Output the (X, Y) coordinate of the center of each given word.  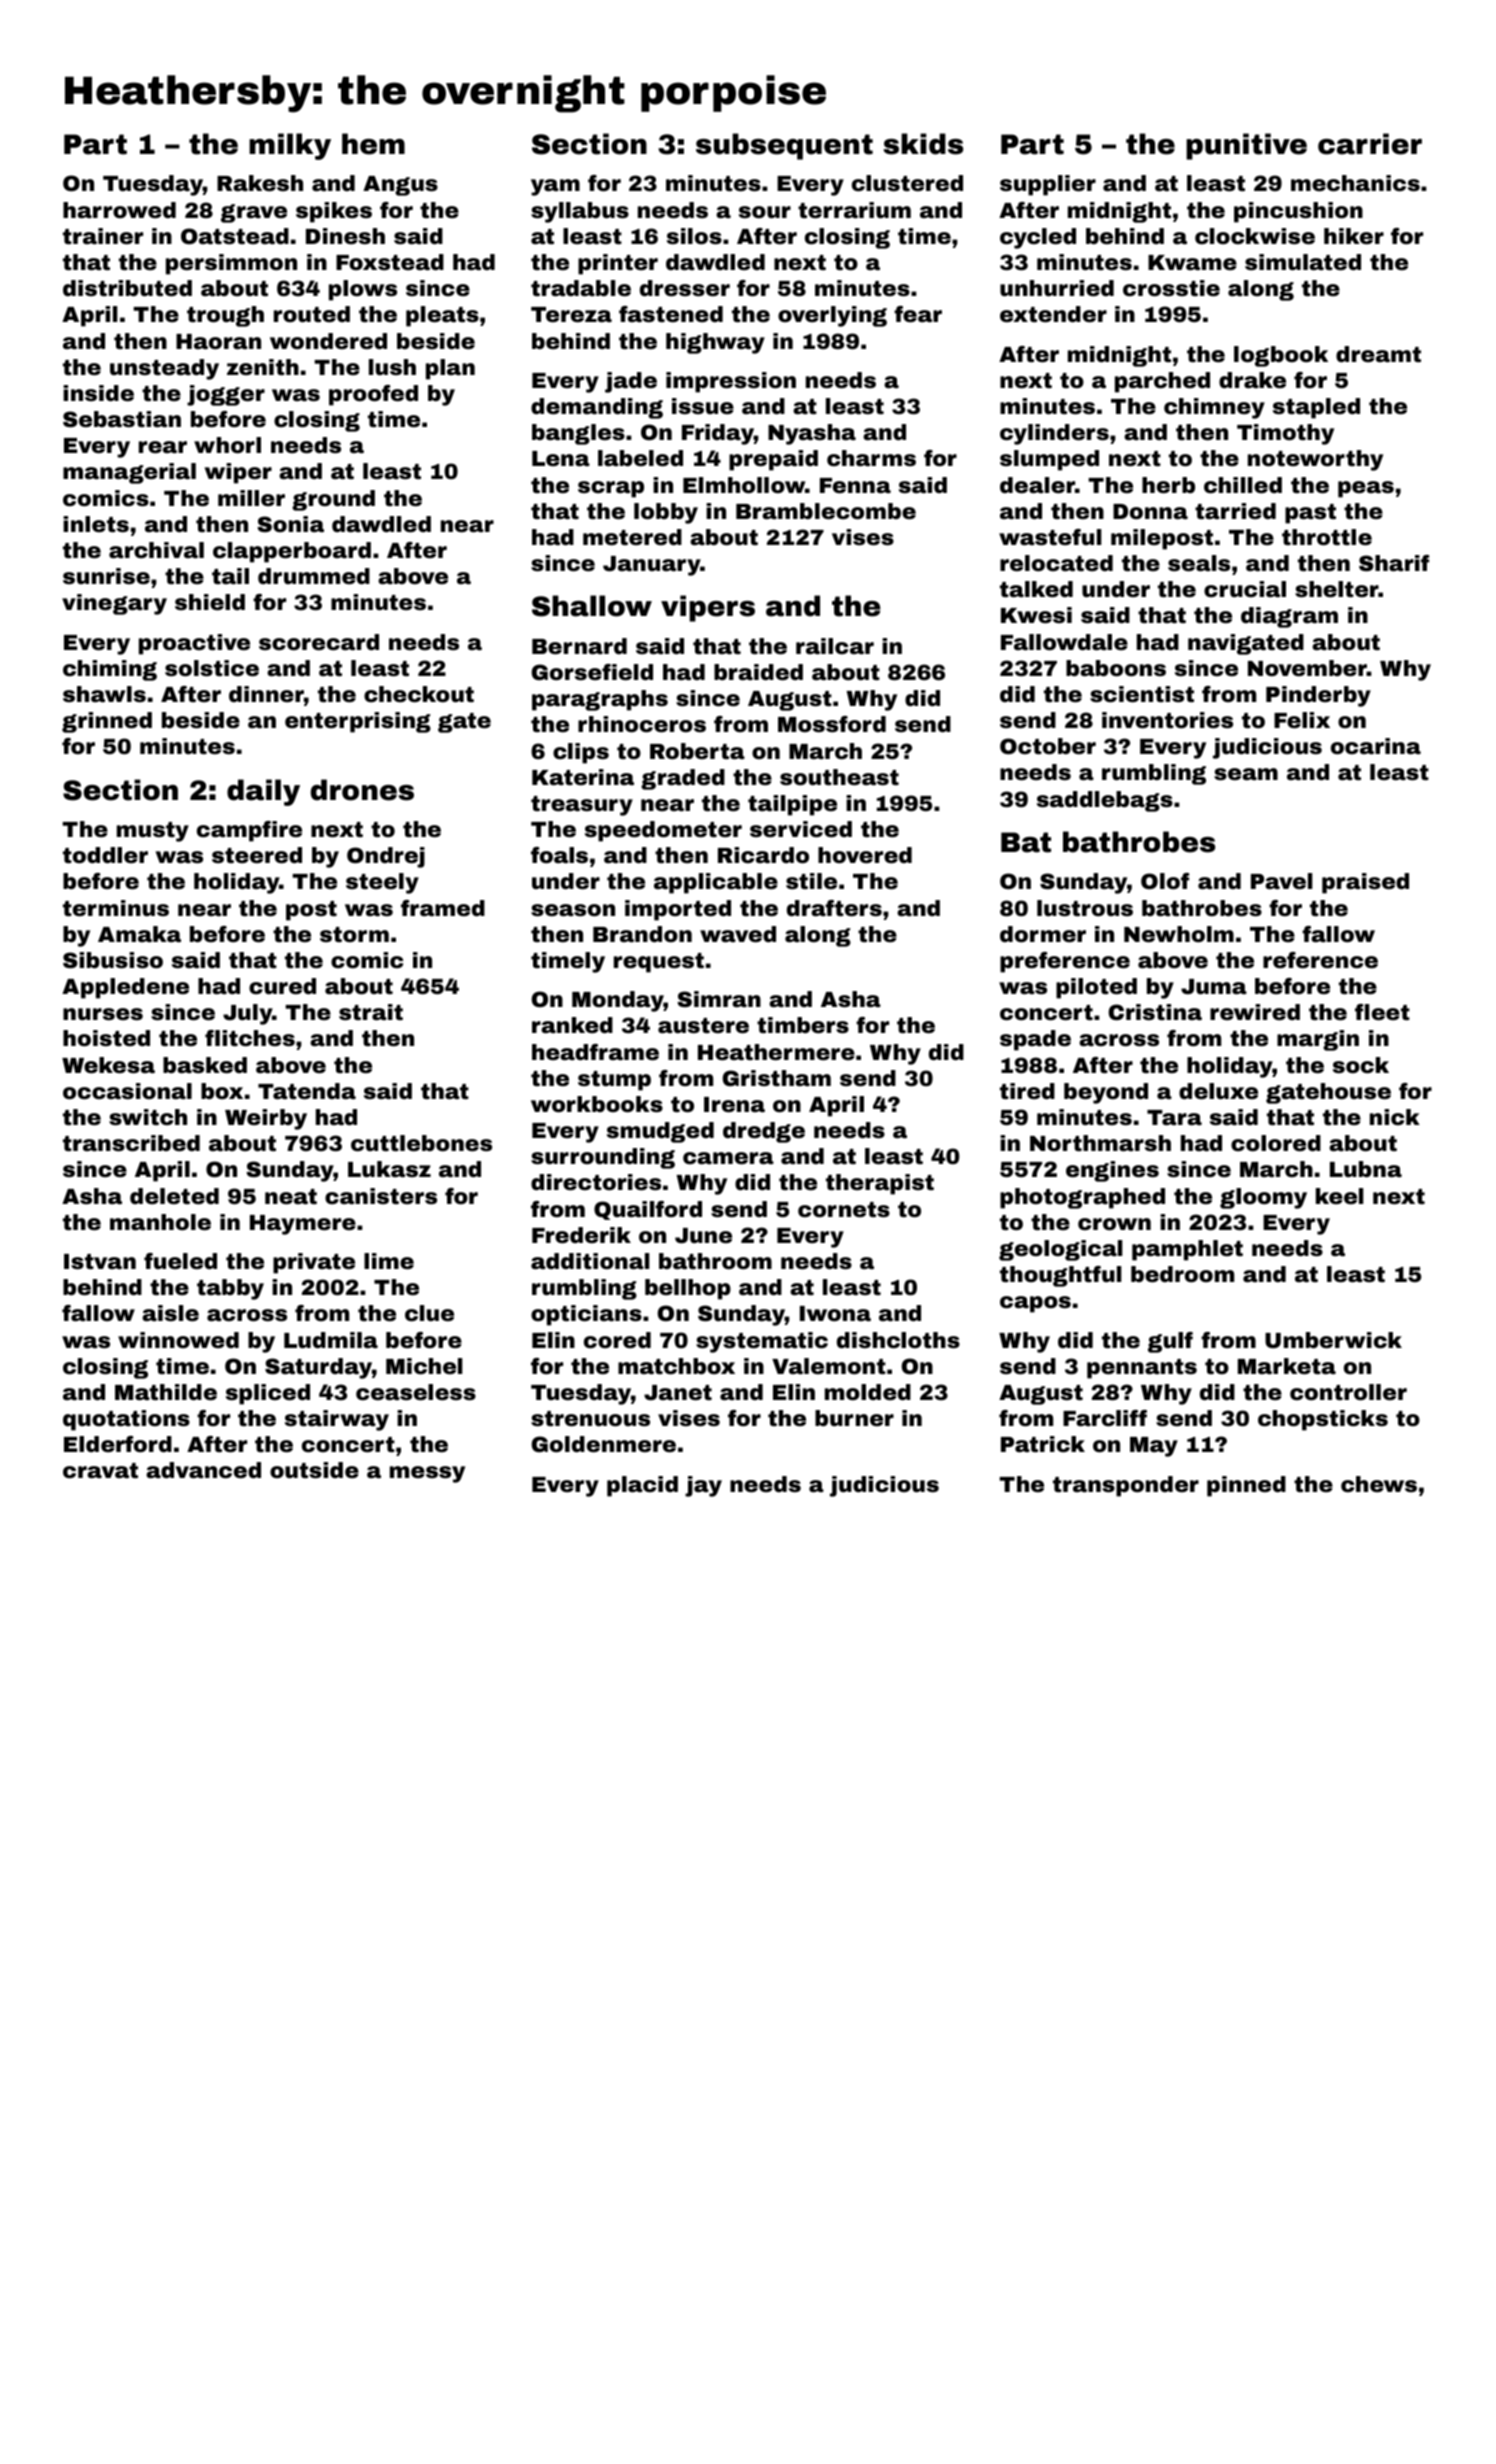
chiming (110, 670)
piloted (1096, 988)
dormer (1043, 934)
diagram (1289, 617)
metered (632, 537)
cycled (1038, 238)
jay (703, 1486)
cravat (100, 1471)
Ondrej (386, 857)
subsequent (784, 146)
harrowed (119, 210)
